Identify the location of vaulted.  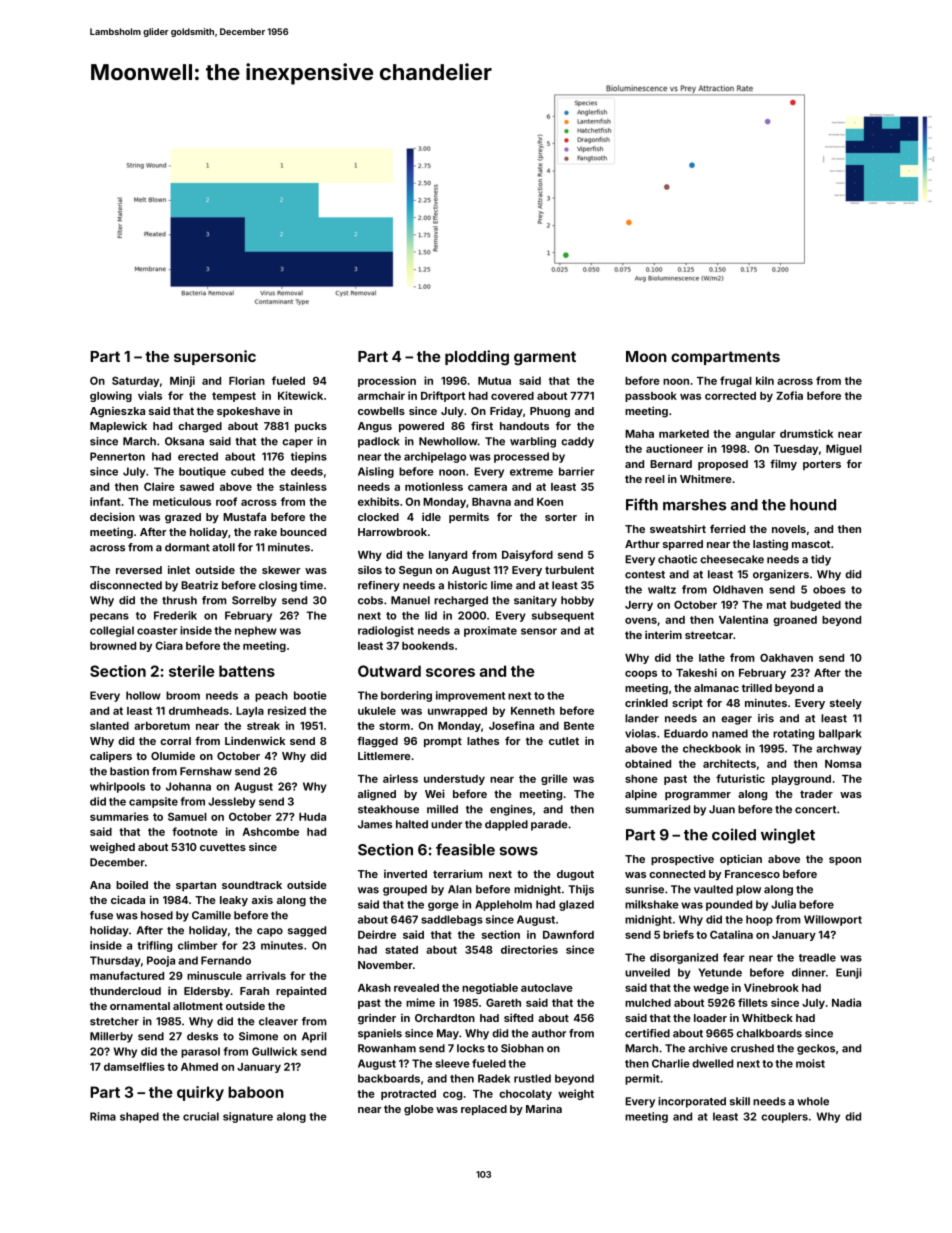
(713, 889).
